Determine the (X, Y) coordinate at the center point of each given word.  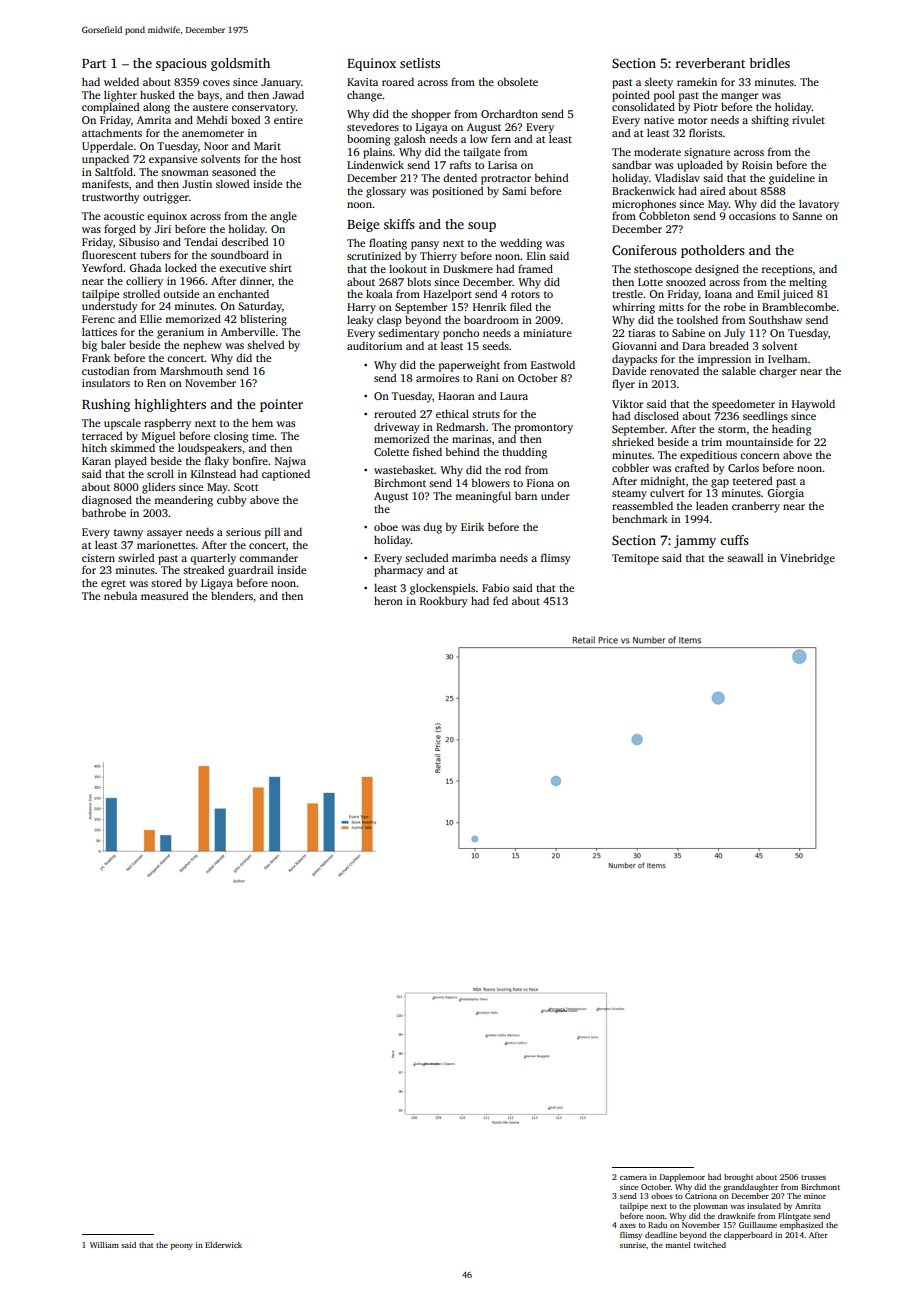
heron (388, 600)
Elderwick (223, 1245)
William (104, 1245)
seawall (745, 557)
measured (164, 596)
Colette (391, 451)
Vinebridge (807, 559)
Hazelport (447, 295)
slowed (232, 183)
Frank (96, 357)
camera (633, 1178)
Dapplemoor (682, 1178)
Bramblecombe (799, 306)
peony (181, 1247)
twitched (710, 1245)
